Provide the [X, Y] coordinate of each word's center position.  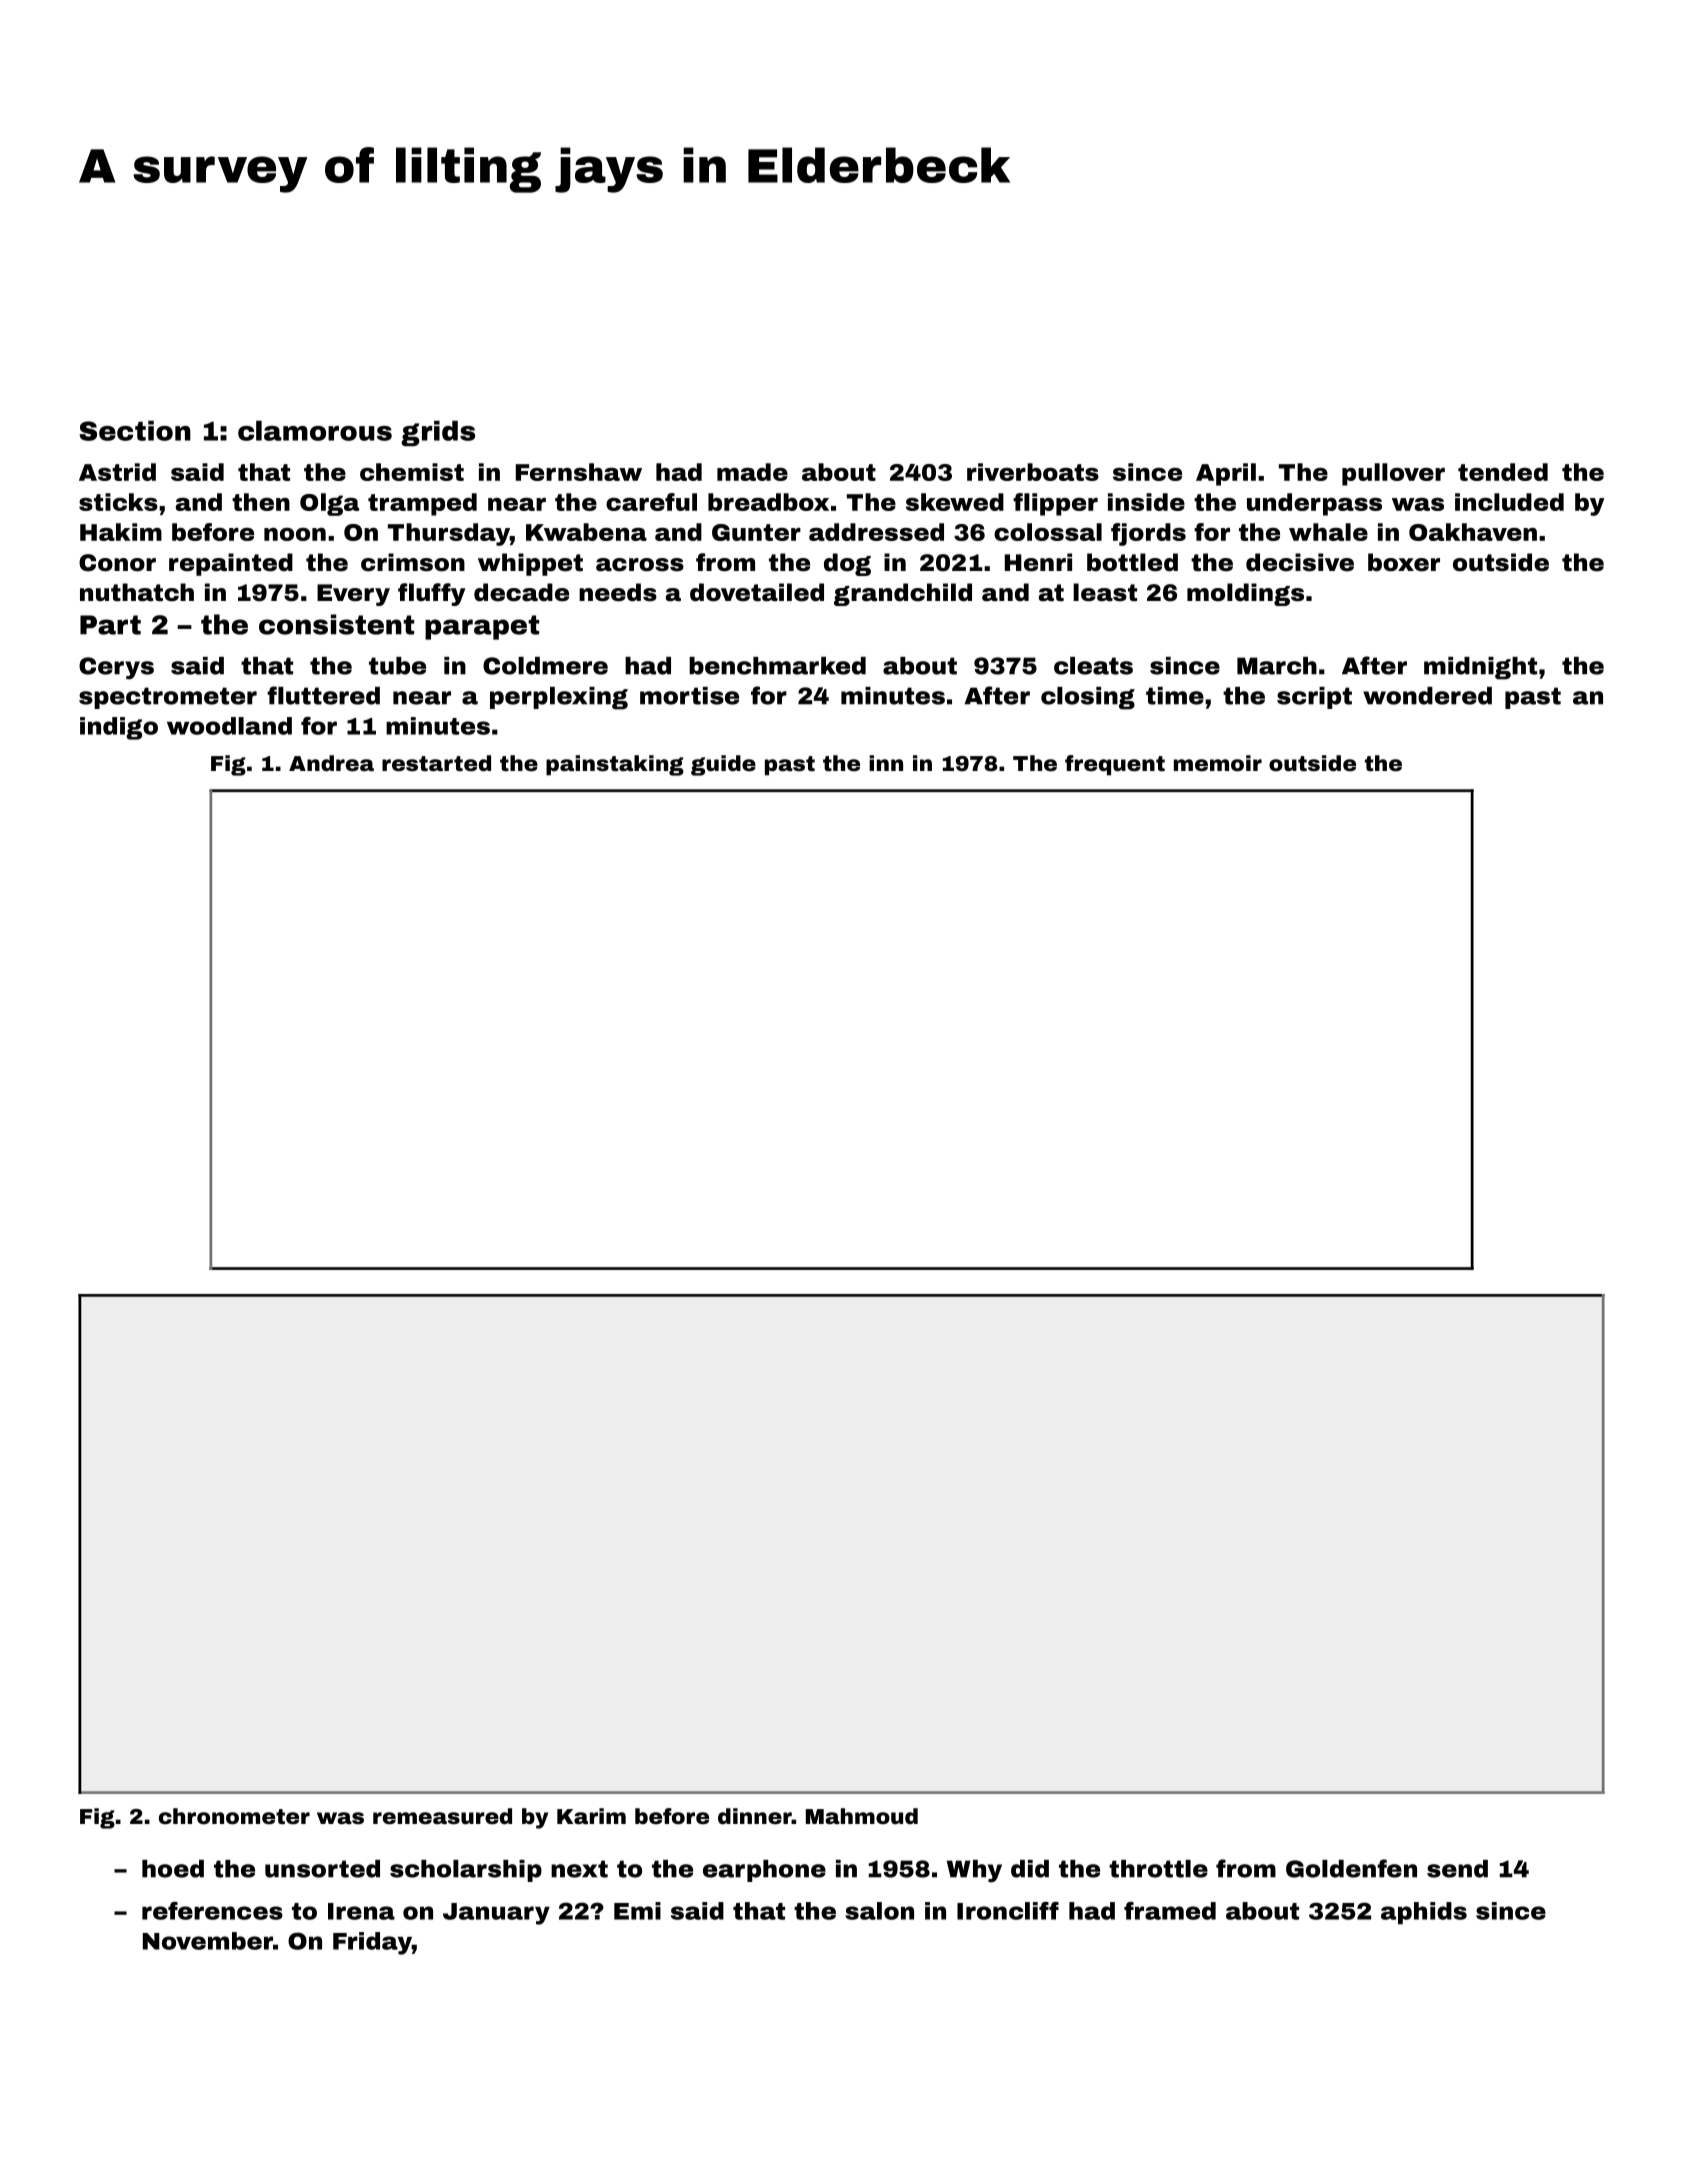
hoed [173, 1869]
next [579, 1869]
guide [723, 765]
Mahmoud [862, 1816]
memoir [1218, 763]
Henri [1038, 562]
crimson [413, 562]
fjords [1148, 534]
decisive [1300, 562]
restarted [436, 763]
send [1457, 1869]
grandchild [903, 594]
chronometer [234, 1816]
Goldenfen [1351, 1868]
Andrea [331, 763]
